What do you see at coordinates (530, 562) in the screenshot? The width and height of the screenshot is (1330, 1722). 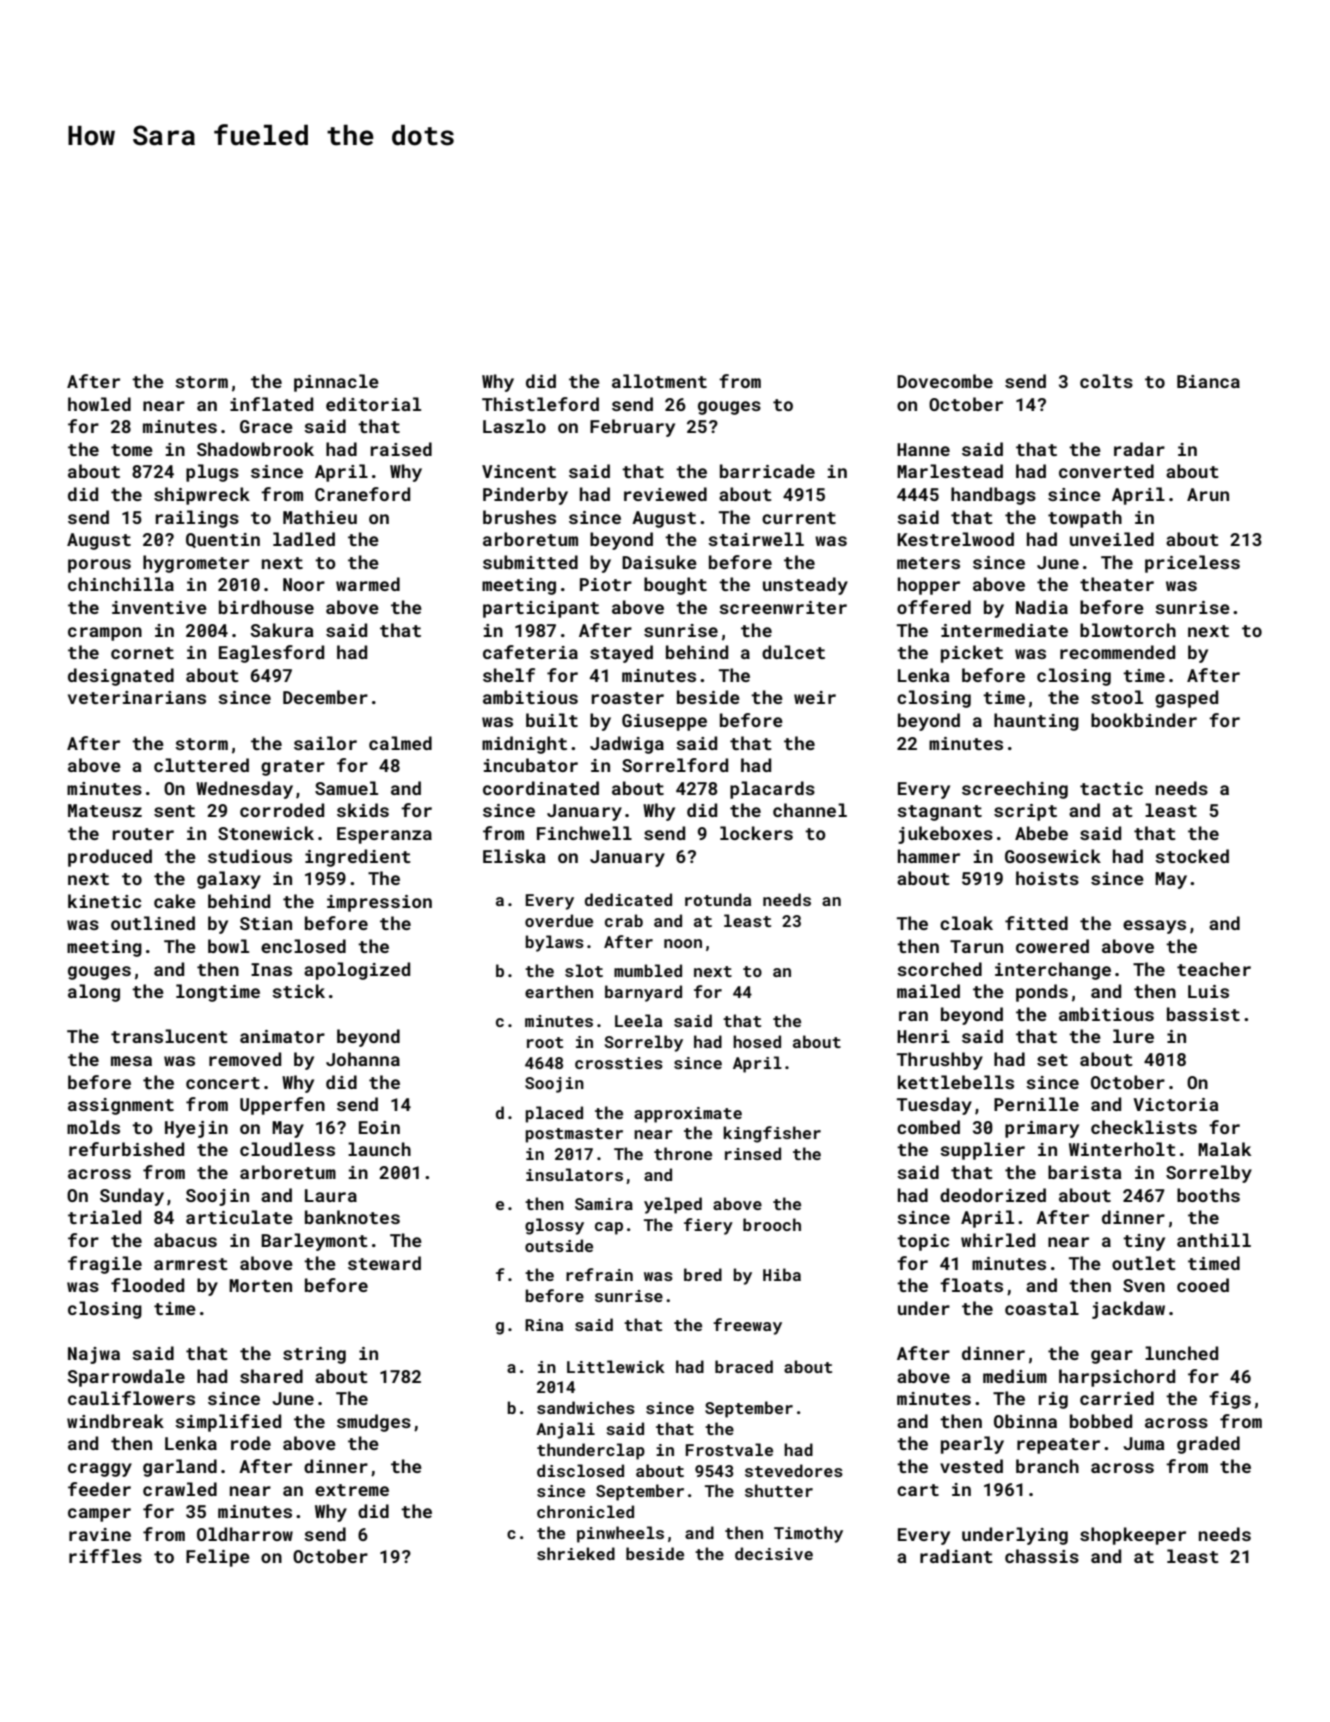 I see `submitted` at bounding box center [530, 562].
